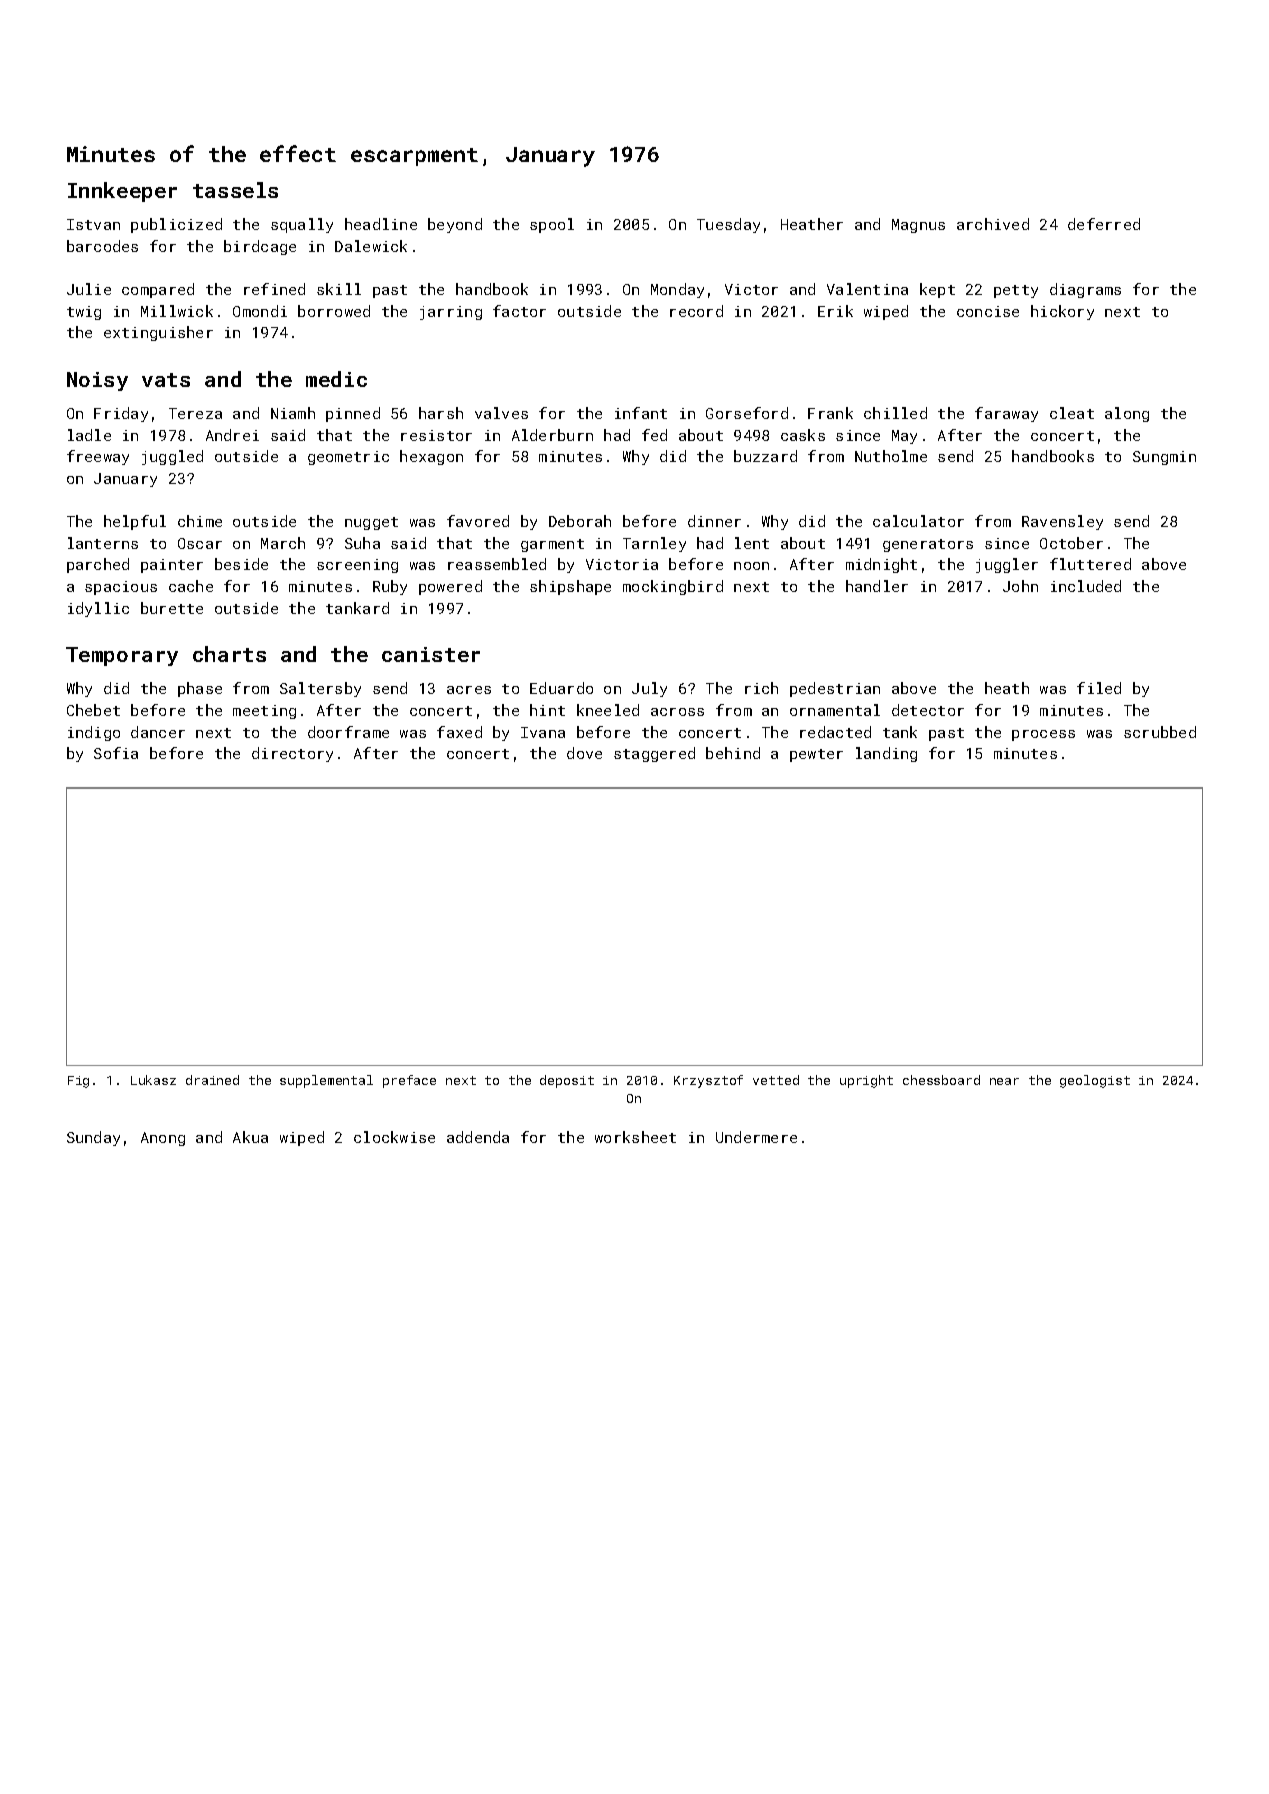  Describe the element at coordinates (250, 1137) in the image. I see `Akua` at that location.
